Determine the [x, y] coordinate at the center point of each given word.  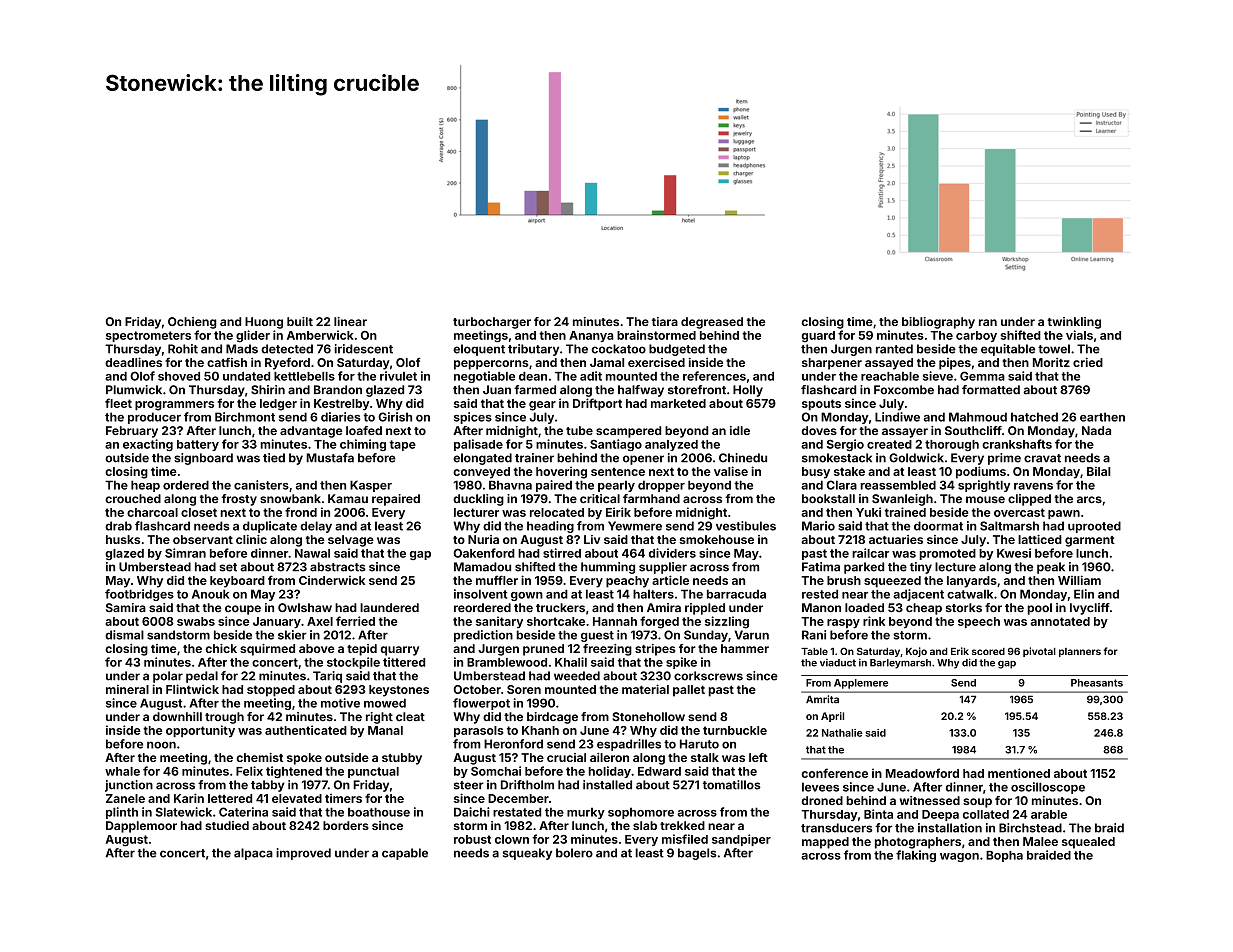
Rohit [183, 349]
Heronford [513, 744]
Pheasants [1097, 683]
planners [1080, 652]
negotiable [484, 377]
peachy [627, 582]
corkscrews [708, 676]
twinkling [1074, 323]
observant [203, 539]
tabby [268, 786]
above [317, 648]
